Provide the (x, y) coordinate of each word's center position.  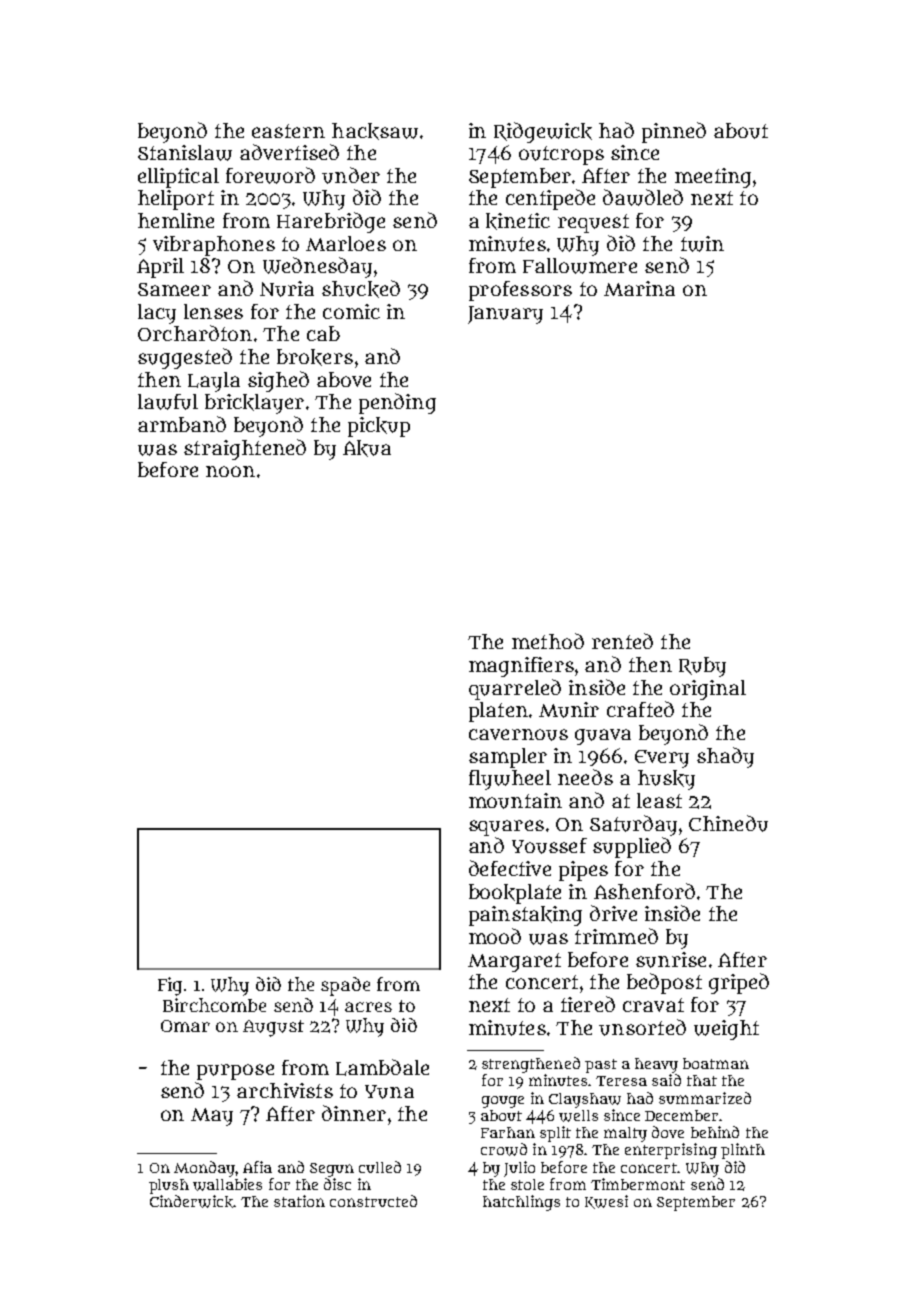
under (351, 175)
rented (622, 641)
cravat (653, 1005)
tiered (588, 1004)
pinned (674, 132)
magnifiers (521, 667)
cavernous (518, 735)
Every (662, 759)
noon (230, 471)
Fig (170, 986)
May (212, 1117)
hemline (176, 220)
